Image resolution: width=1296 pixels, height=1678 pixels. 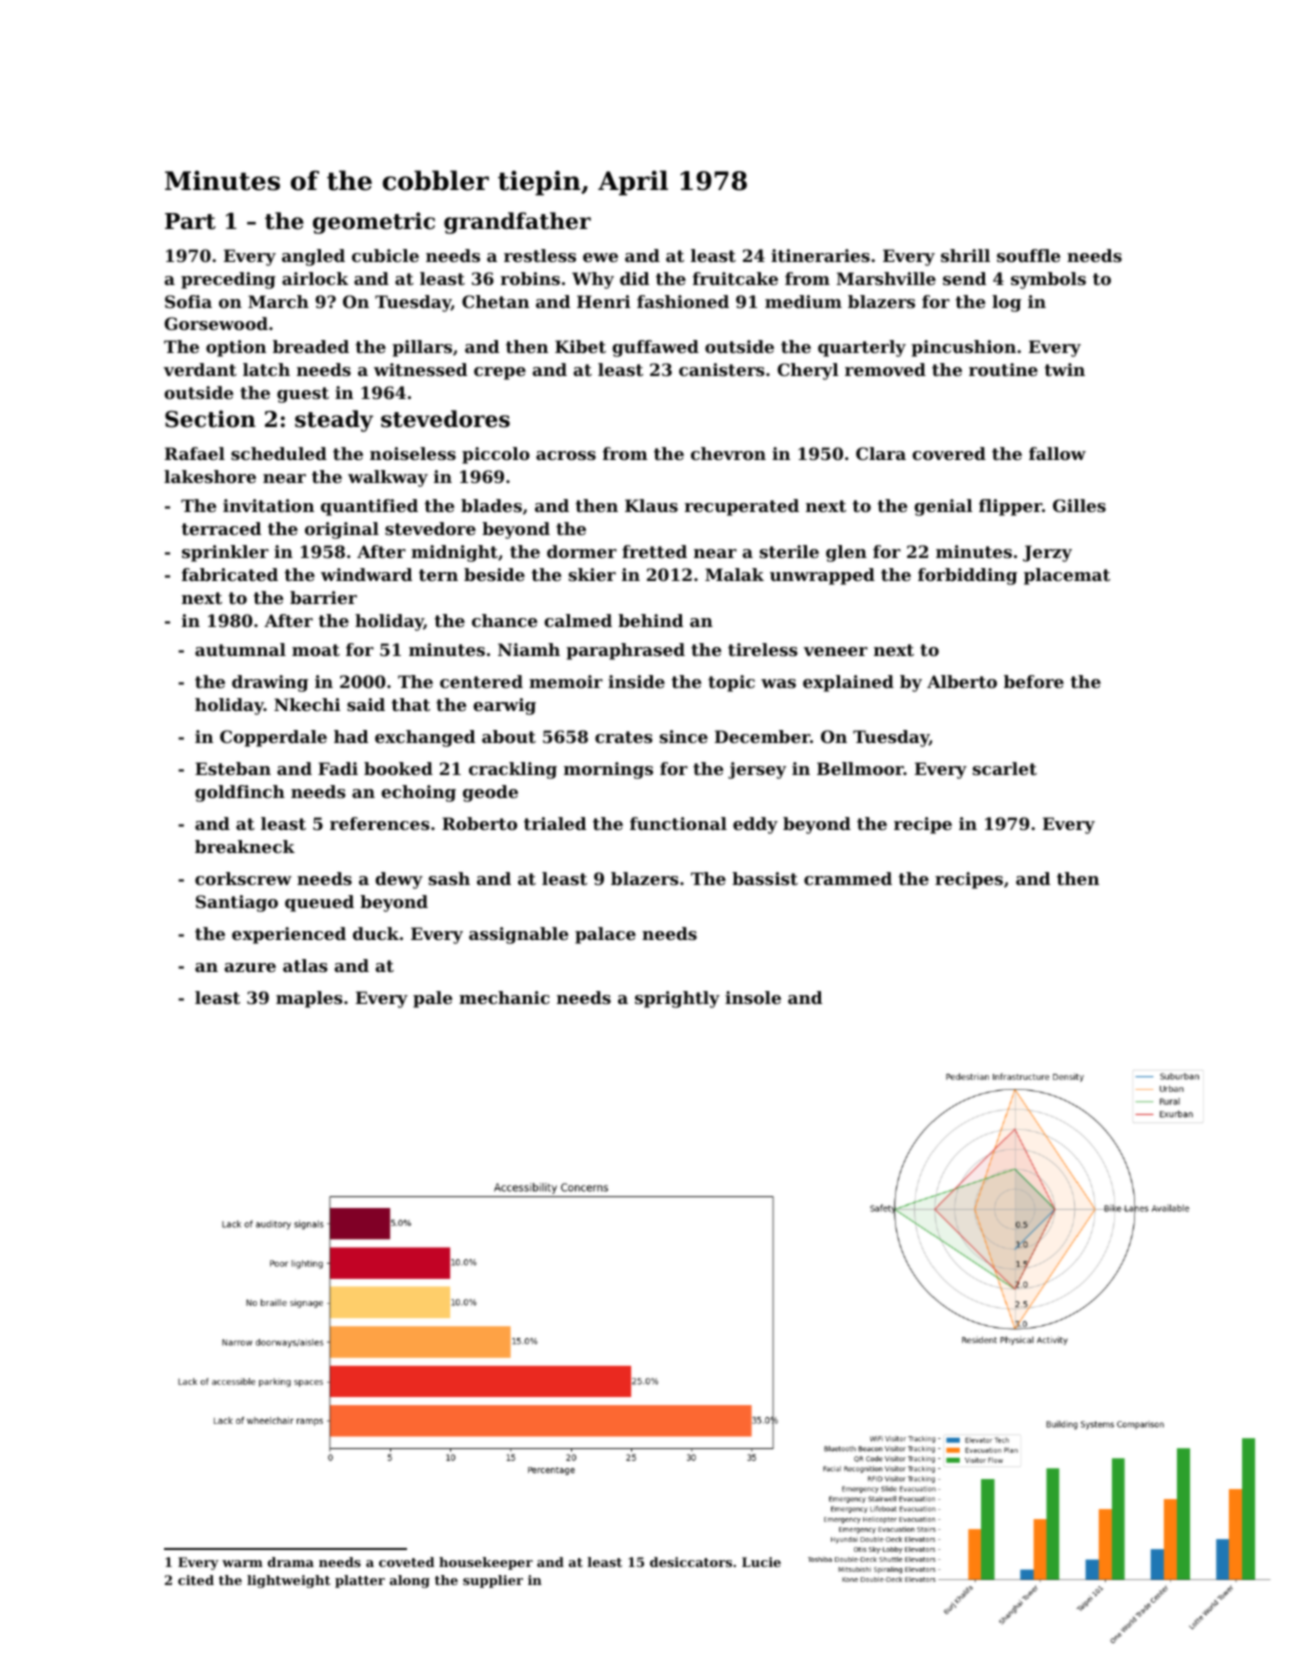 I want to click on maples, so click(x=309, y=999).
